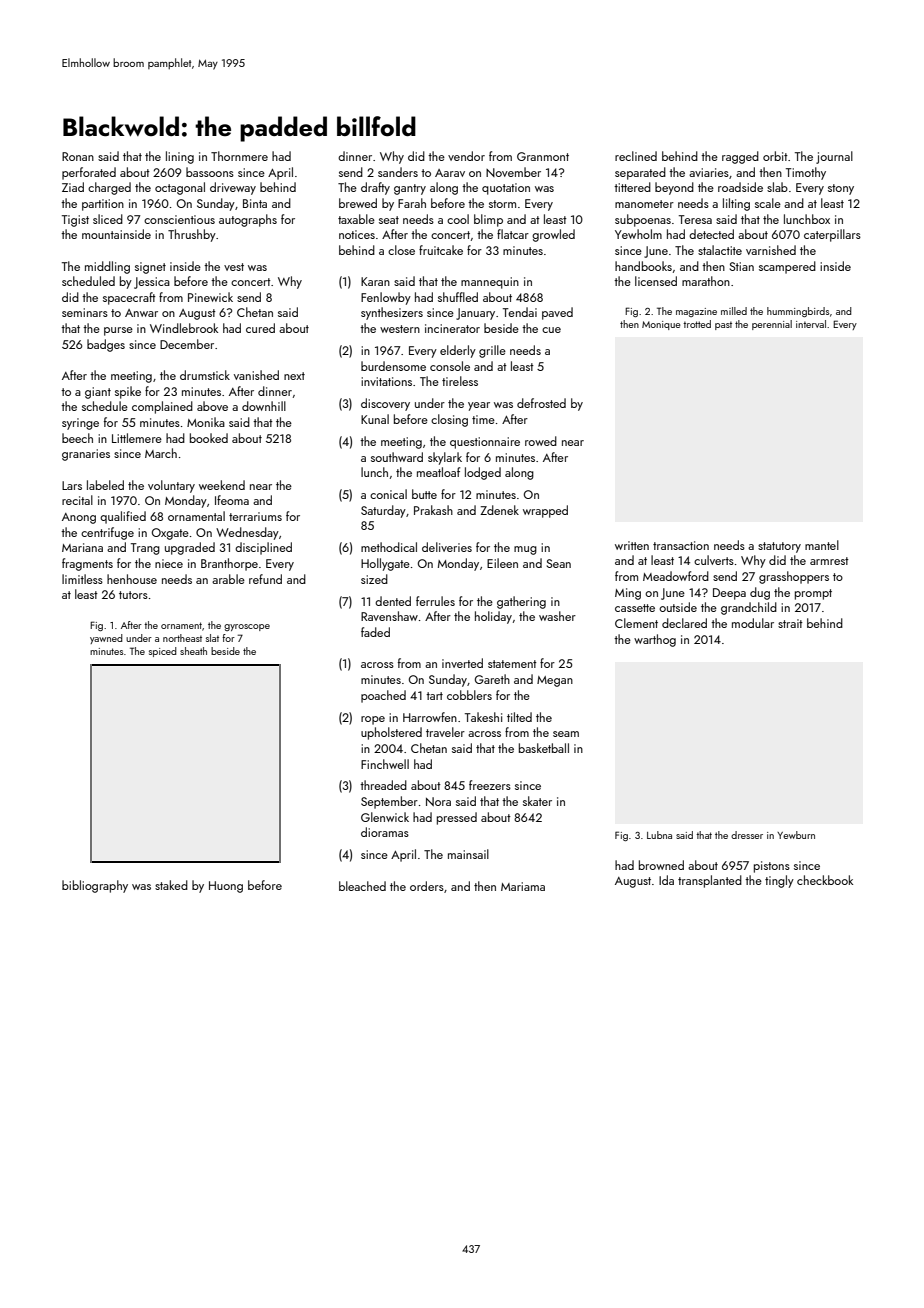 This screenshot has width=924, height=1308. I want to click on taxable, so click(356, 219).
